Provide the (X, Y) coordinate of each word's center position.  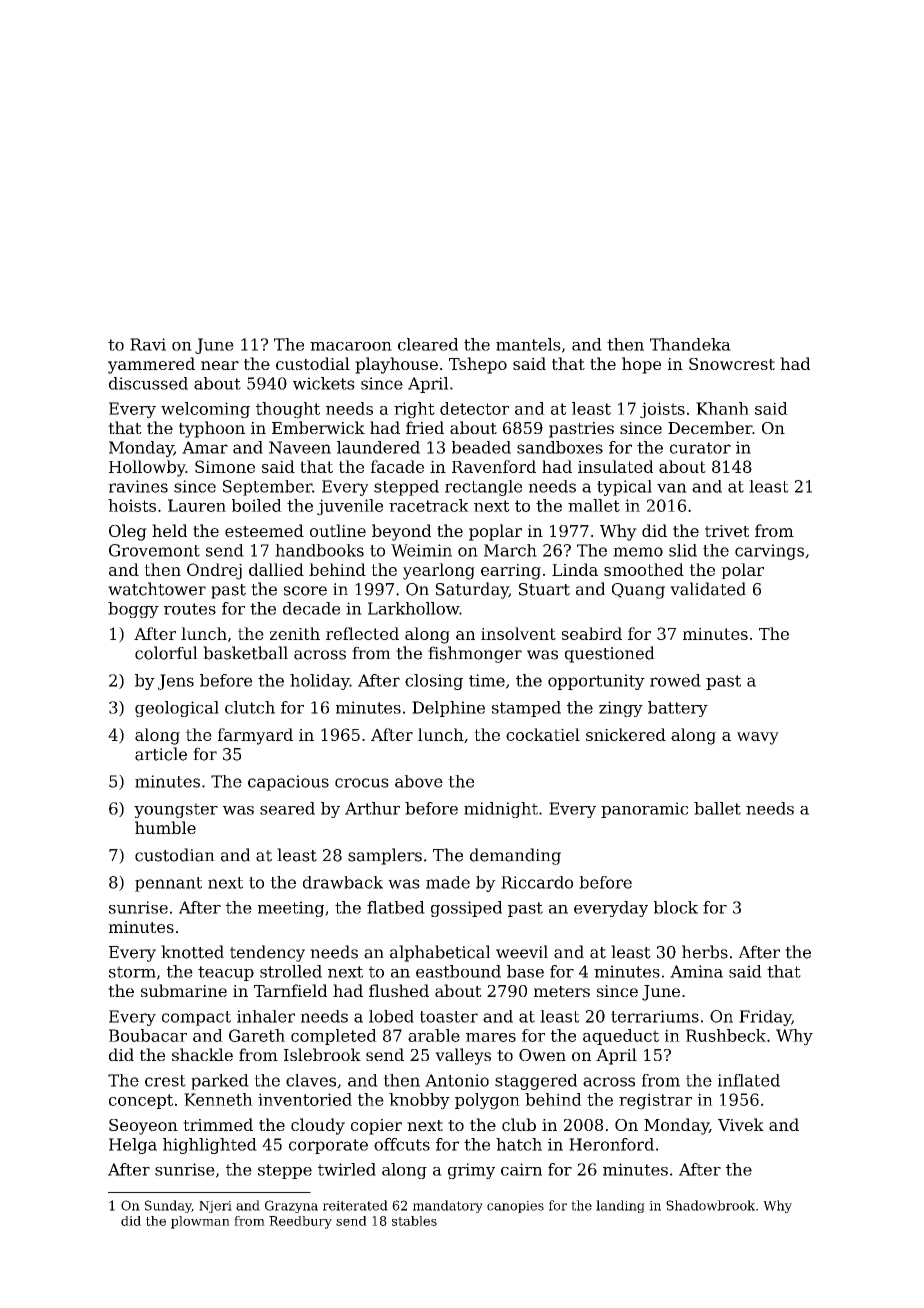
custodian (175, 855)
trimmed (218, 1124)
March (510, 550)
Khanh (722, 408)
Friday (765, 1018)
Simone (225, 466)
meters (562, 991)
